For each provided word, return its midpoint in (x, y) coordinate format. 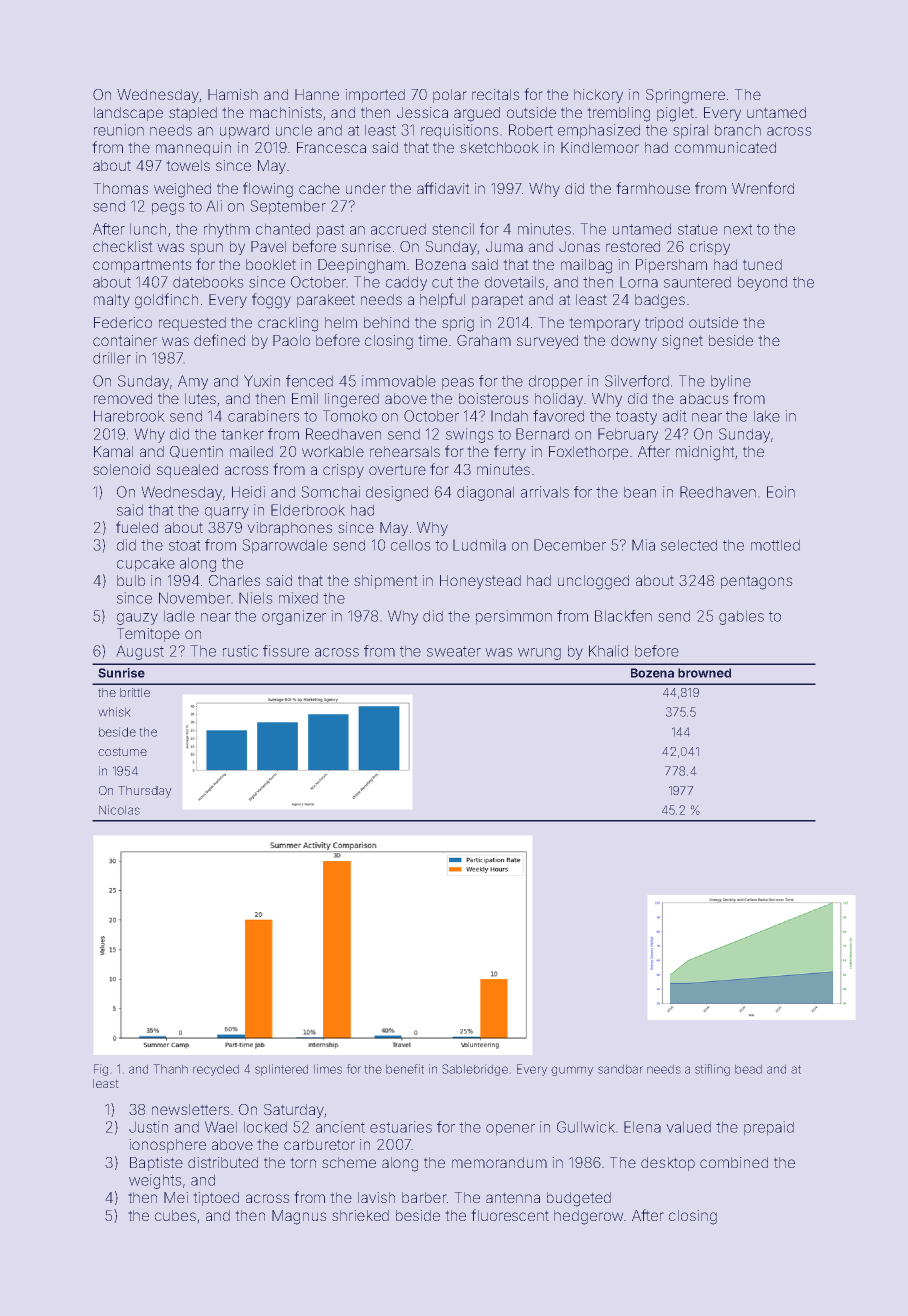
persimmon (514, 617)
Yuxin (262, 381)
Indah (509, 416)
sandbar (620, 1069)
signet (682, 342)
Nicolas (119, 810)
